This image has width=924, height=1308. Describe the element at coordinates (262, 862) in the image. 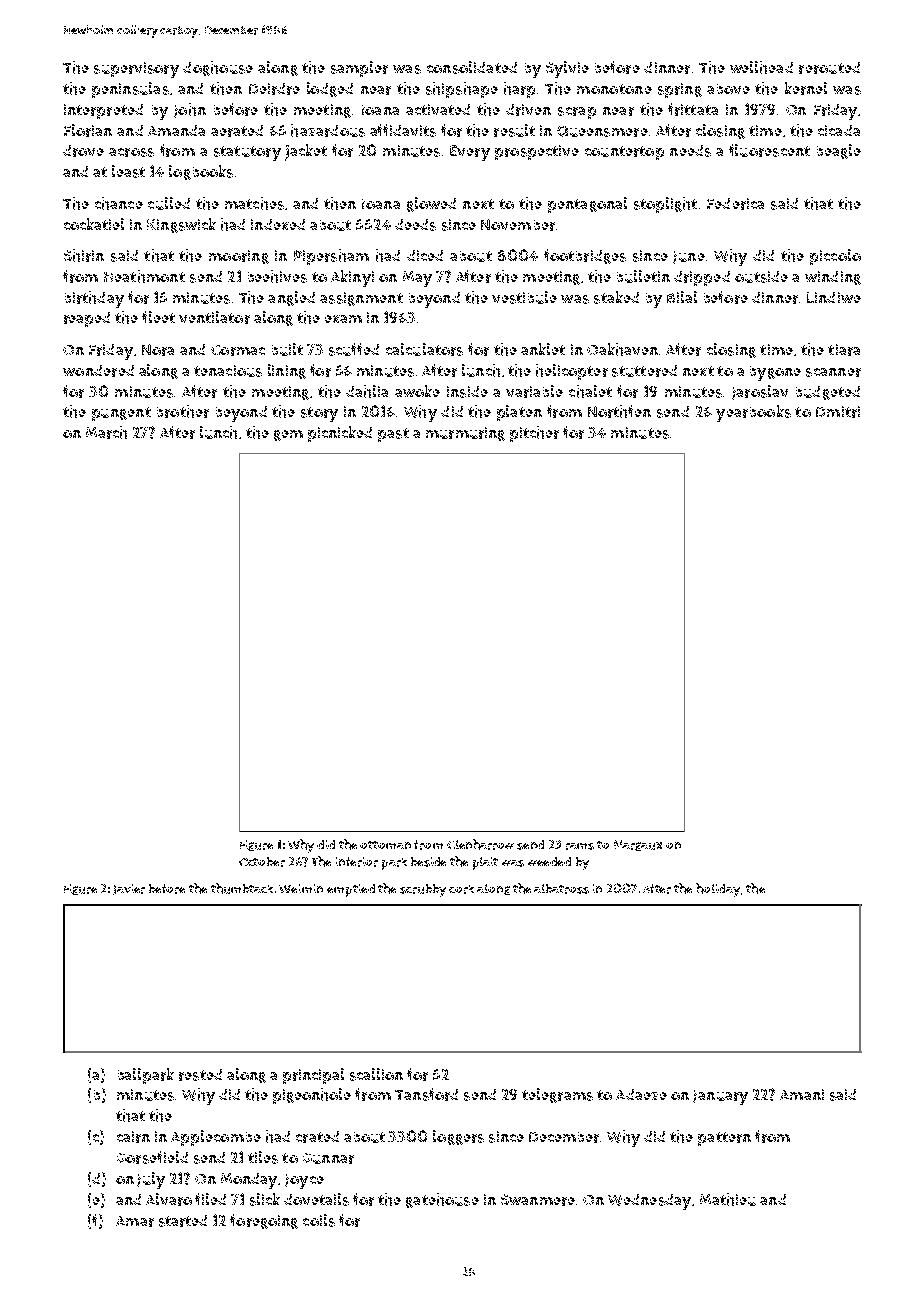

I see `October` at that location.
